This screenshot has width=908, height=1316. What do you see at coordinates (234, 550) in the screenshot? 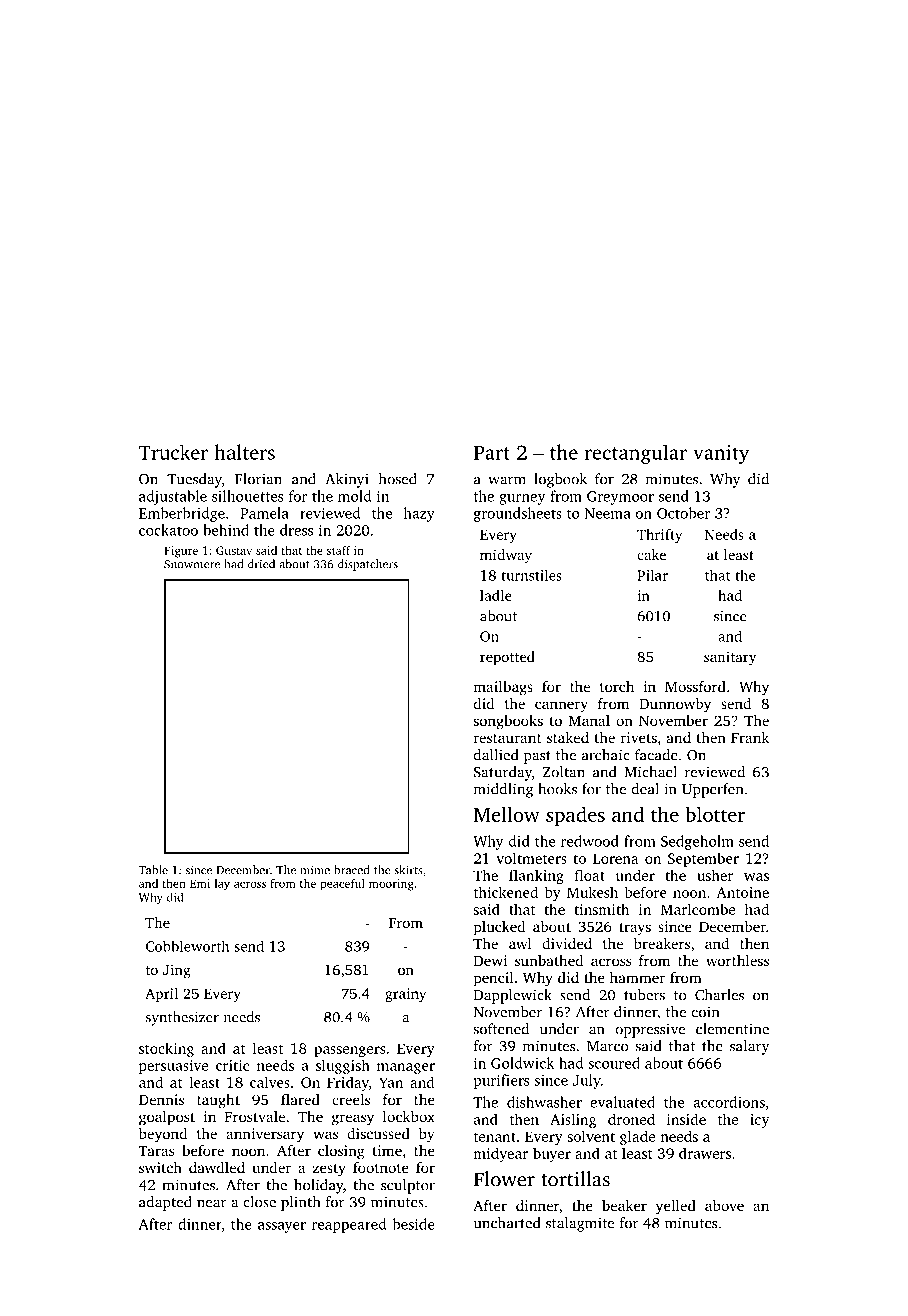
I see `Gustav` at bounding box center [234, 550].
